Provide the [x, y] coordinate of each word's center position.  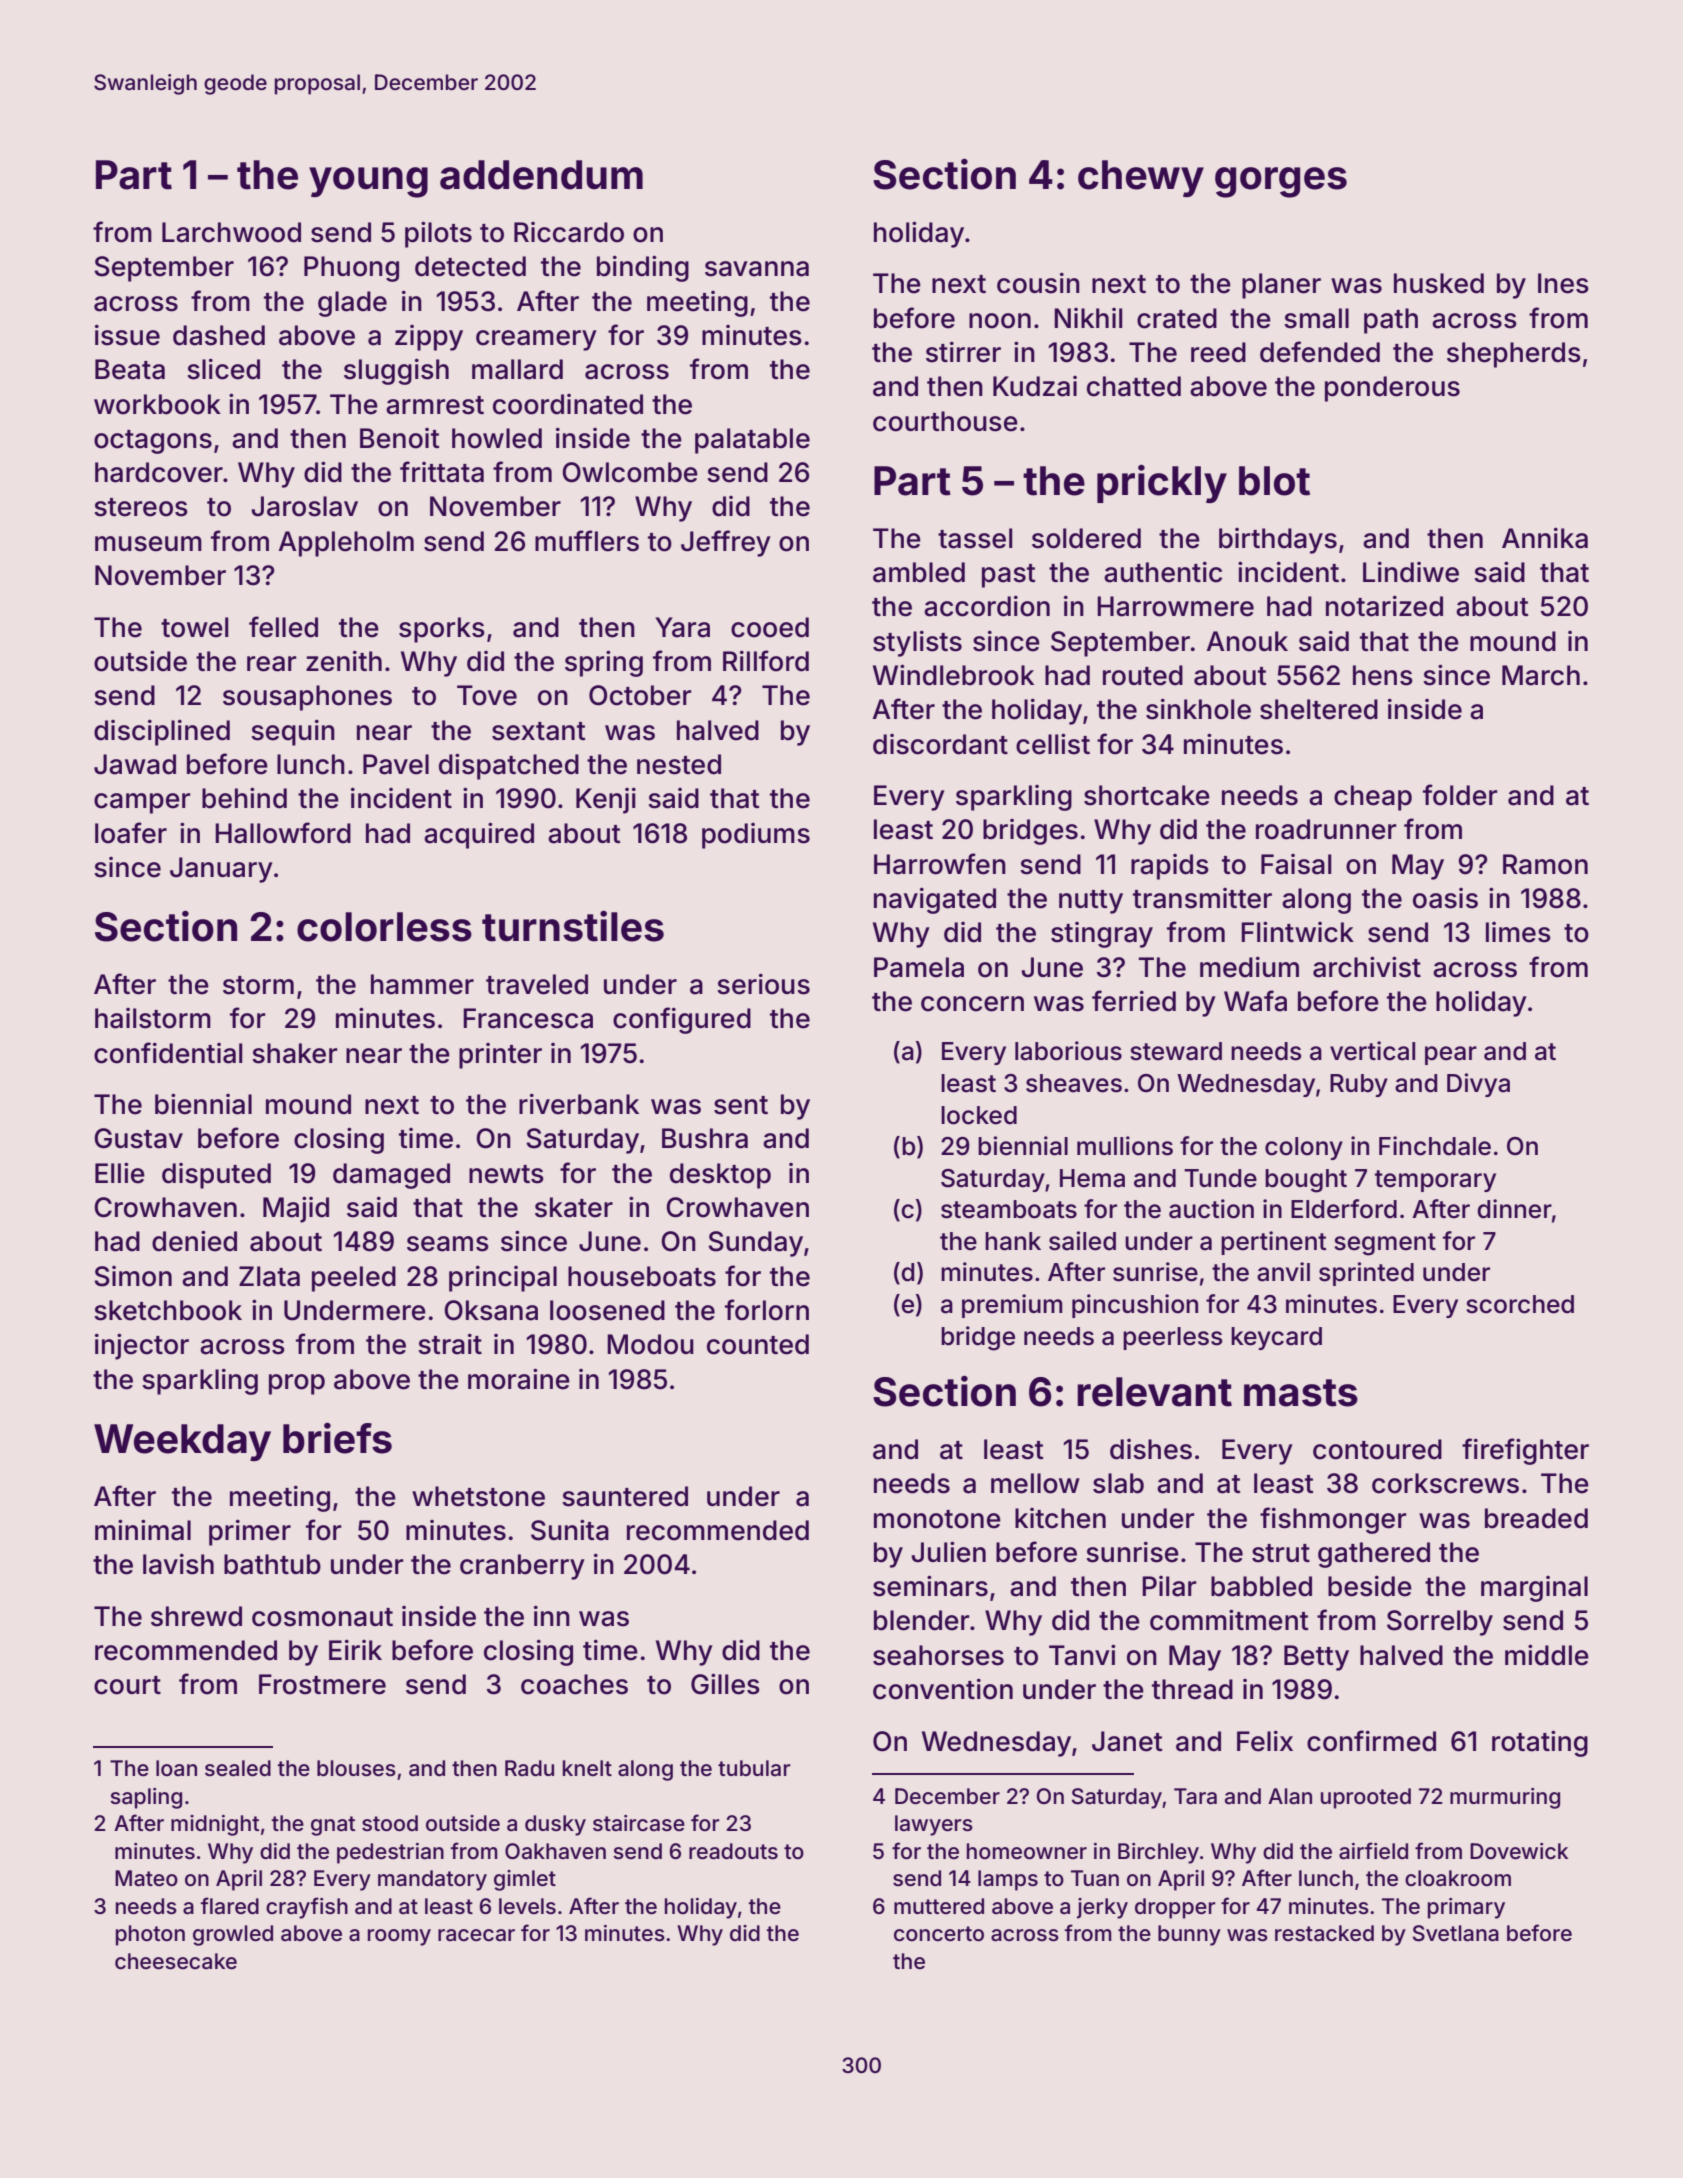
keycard [1276, 1338]
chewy [1141, 178]
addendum [541, 175]
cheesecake [176, 1961]
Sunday [755, 1244]
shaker [295, 1053]
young [368, 182]
